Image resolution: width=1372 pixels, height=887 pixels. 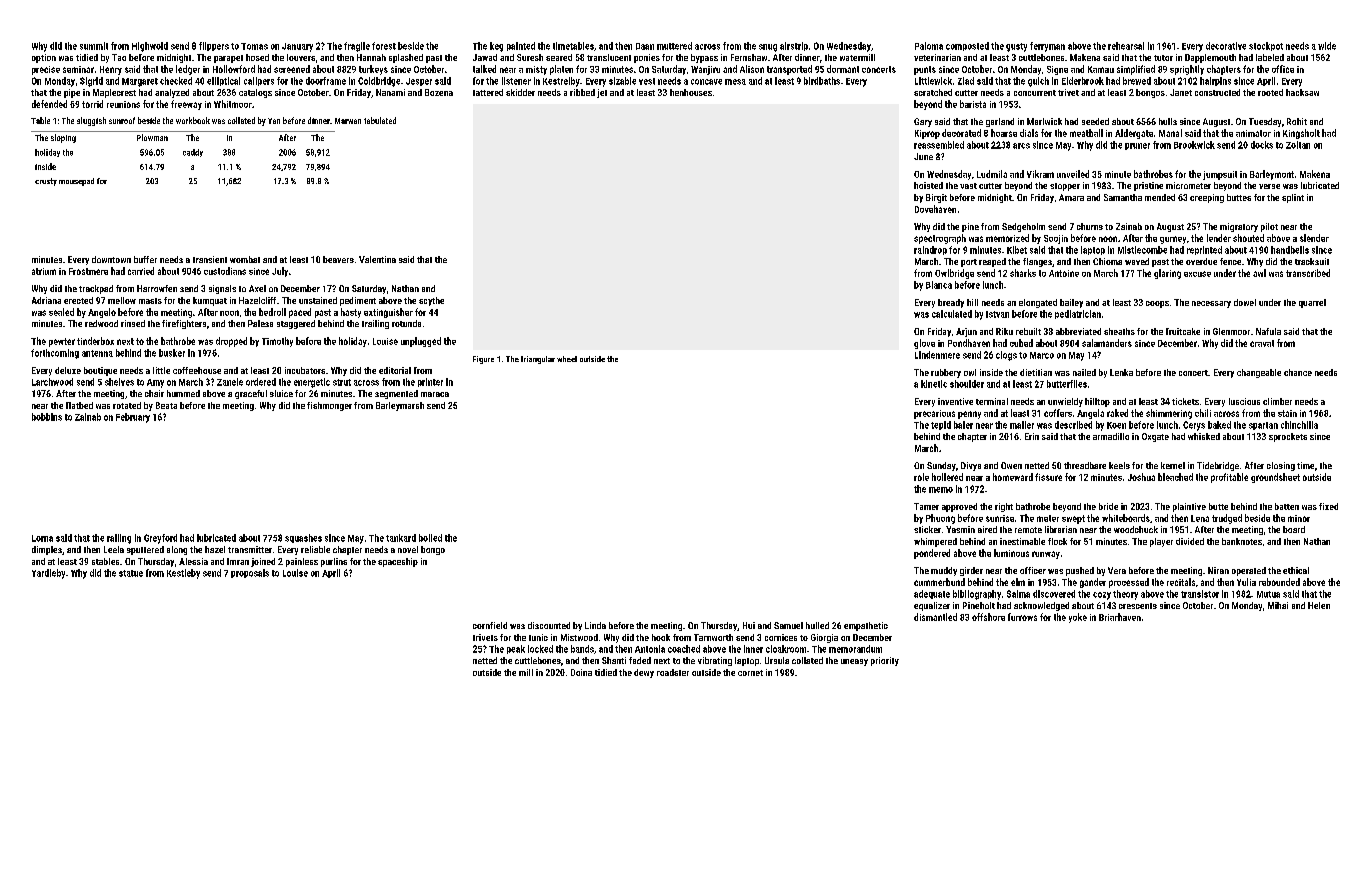 I want to click on elongated, so click(x=1038, y=303).
